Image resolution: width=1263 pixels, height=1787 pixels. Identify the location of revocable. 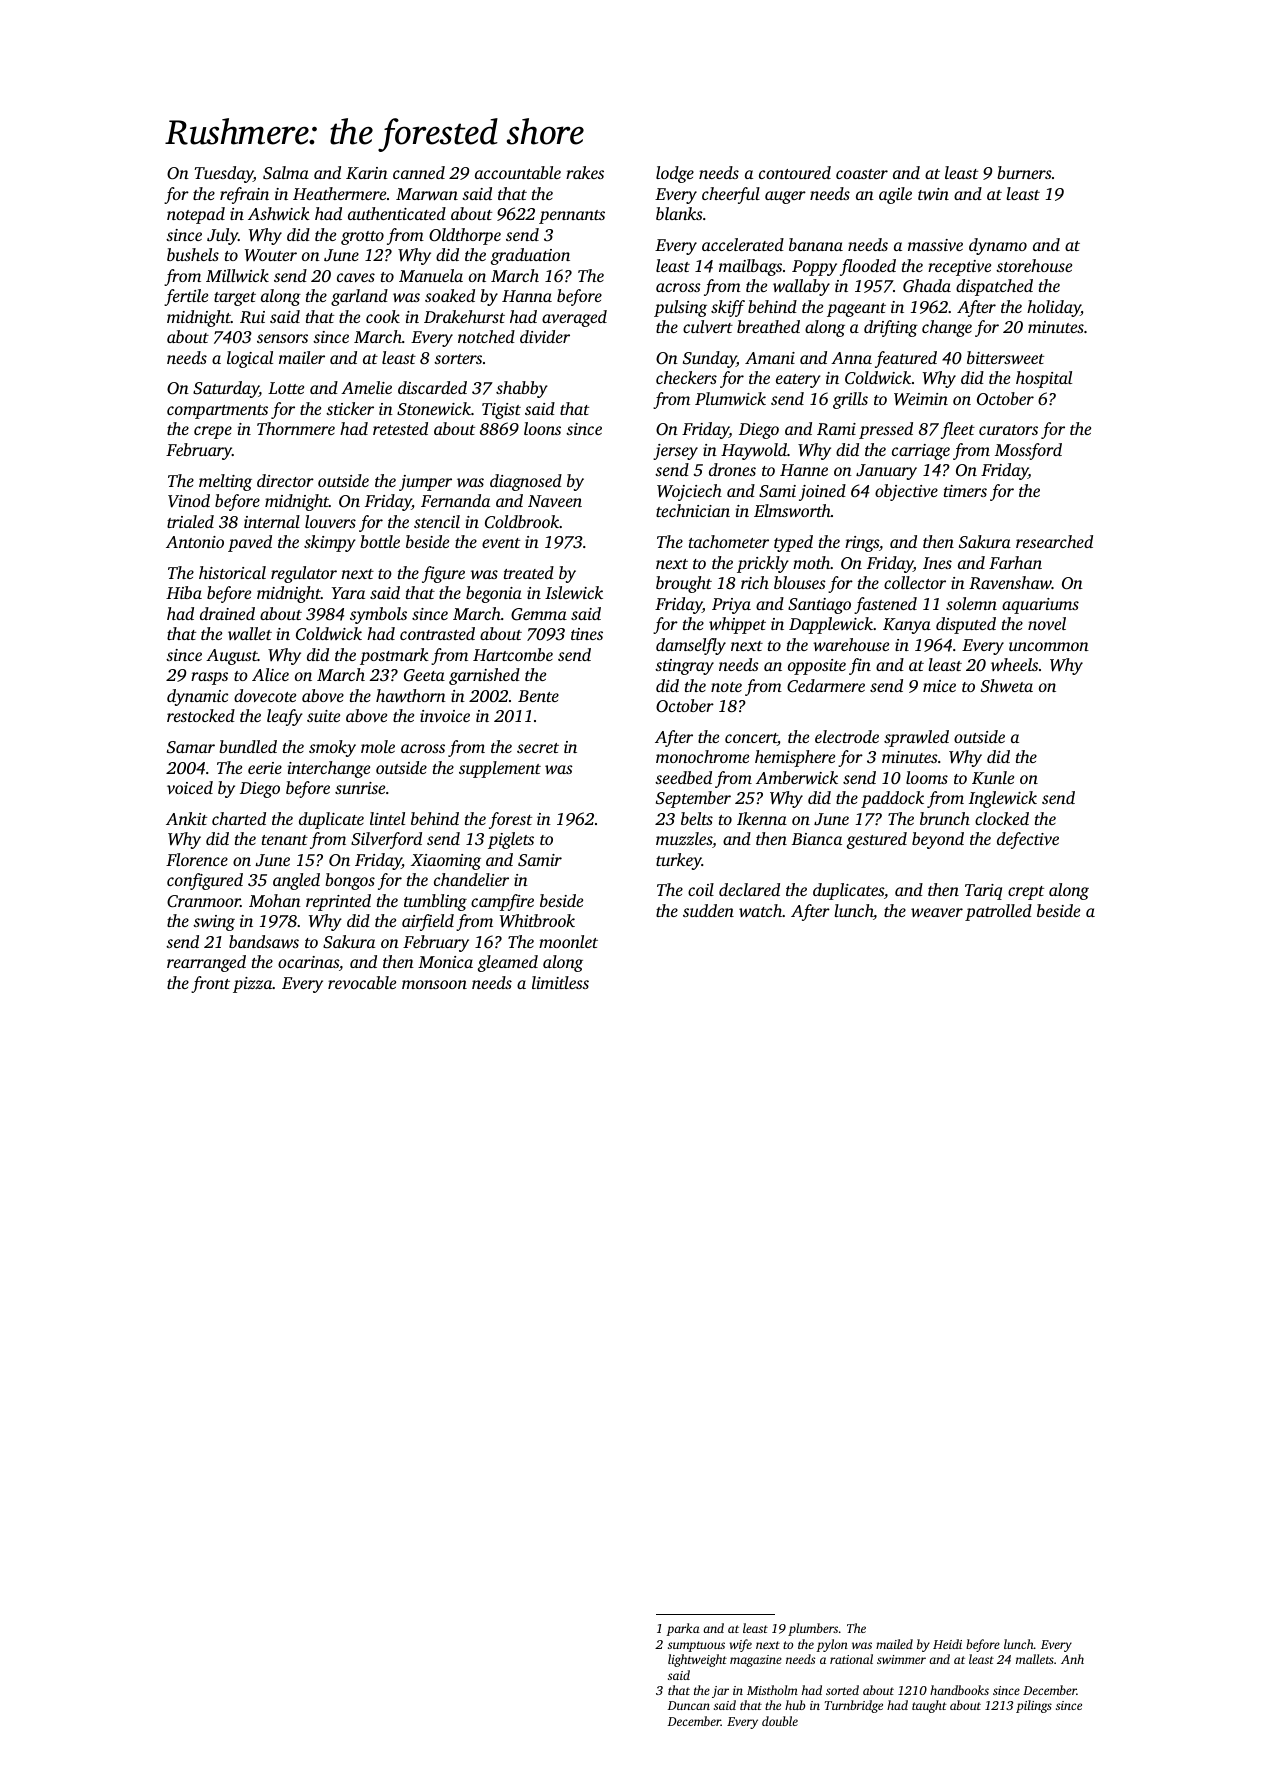
(362, 982).
